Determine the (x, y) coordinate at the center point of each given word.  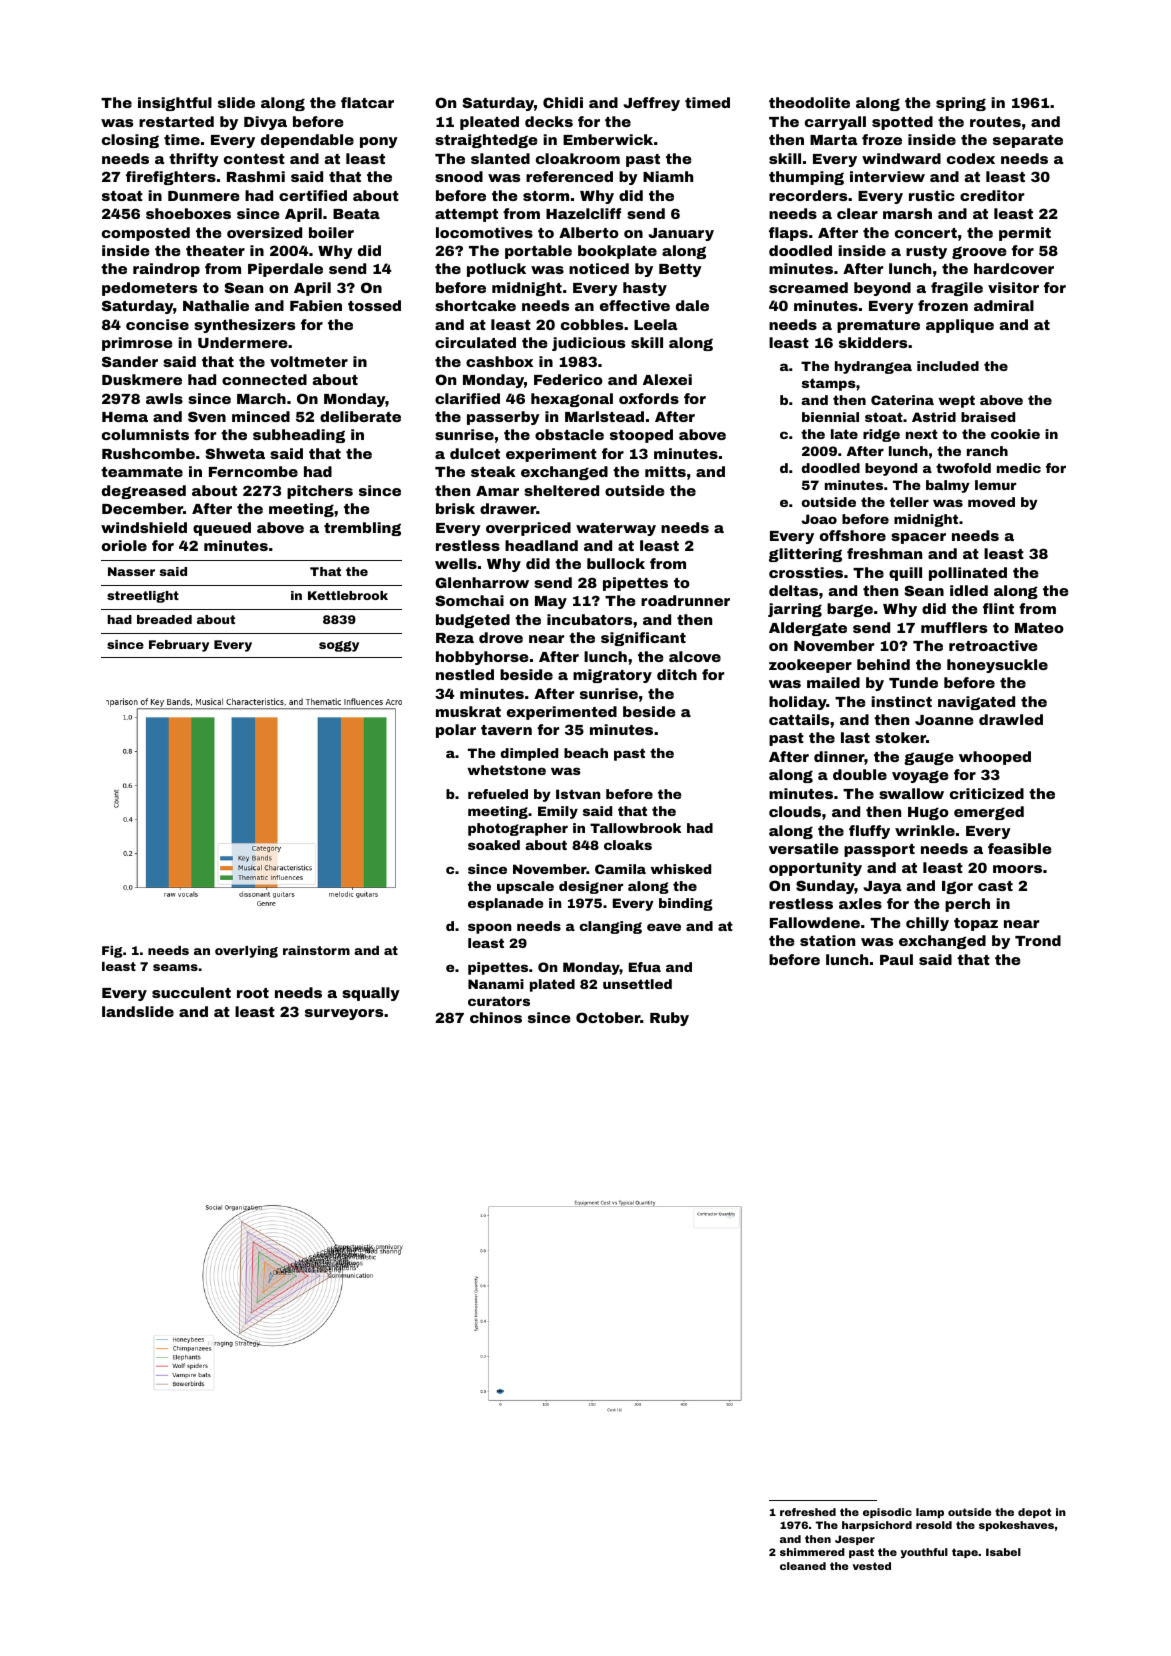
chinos (496, 1017)
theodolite (809, 102)
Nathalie (216, 305)
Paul (896, 959)
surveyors (344, 1014)
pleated (489, 123)
